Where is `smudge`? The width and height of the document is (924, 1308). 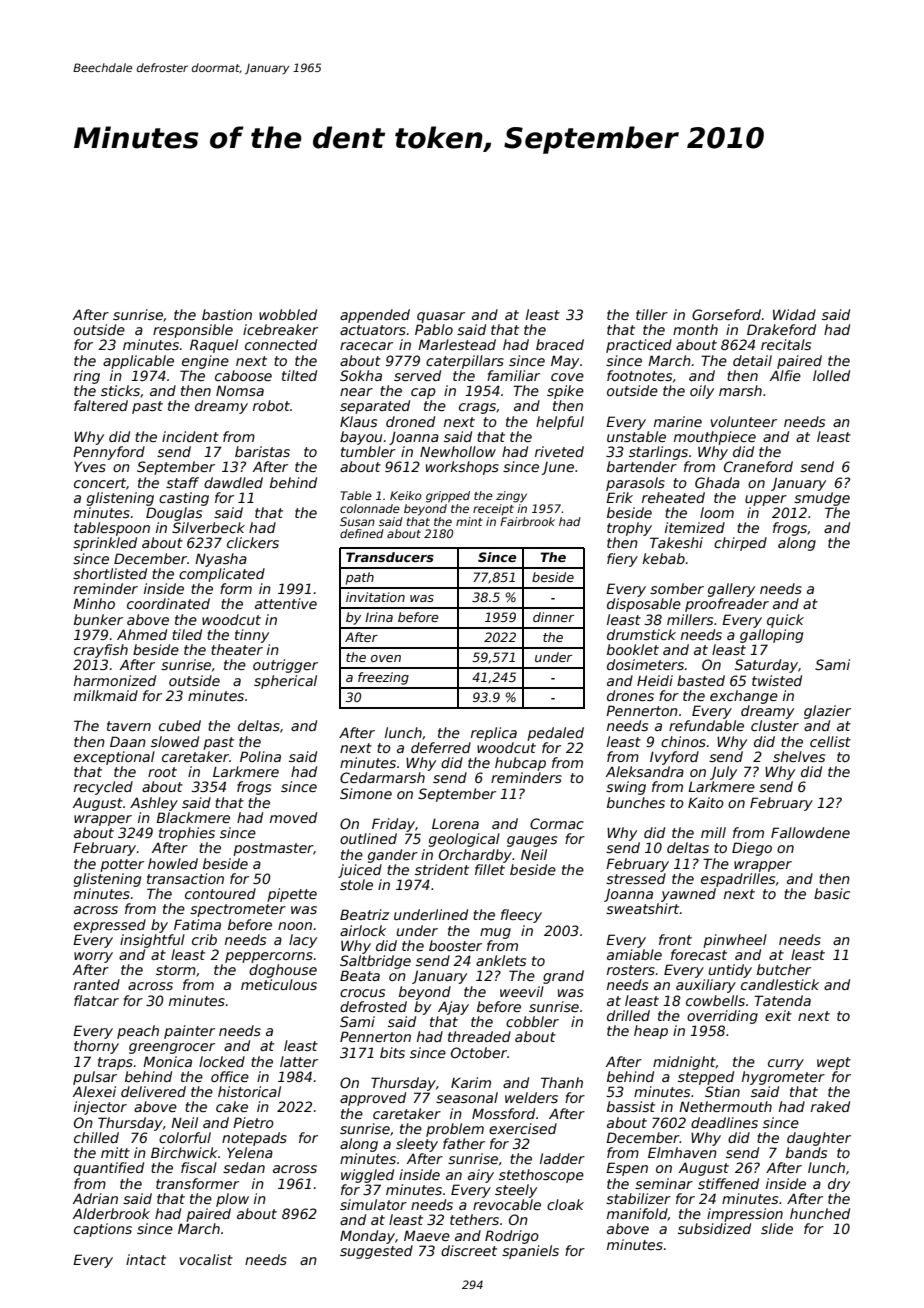
smudge is located at coordinates (822, 499).
